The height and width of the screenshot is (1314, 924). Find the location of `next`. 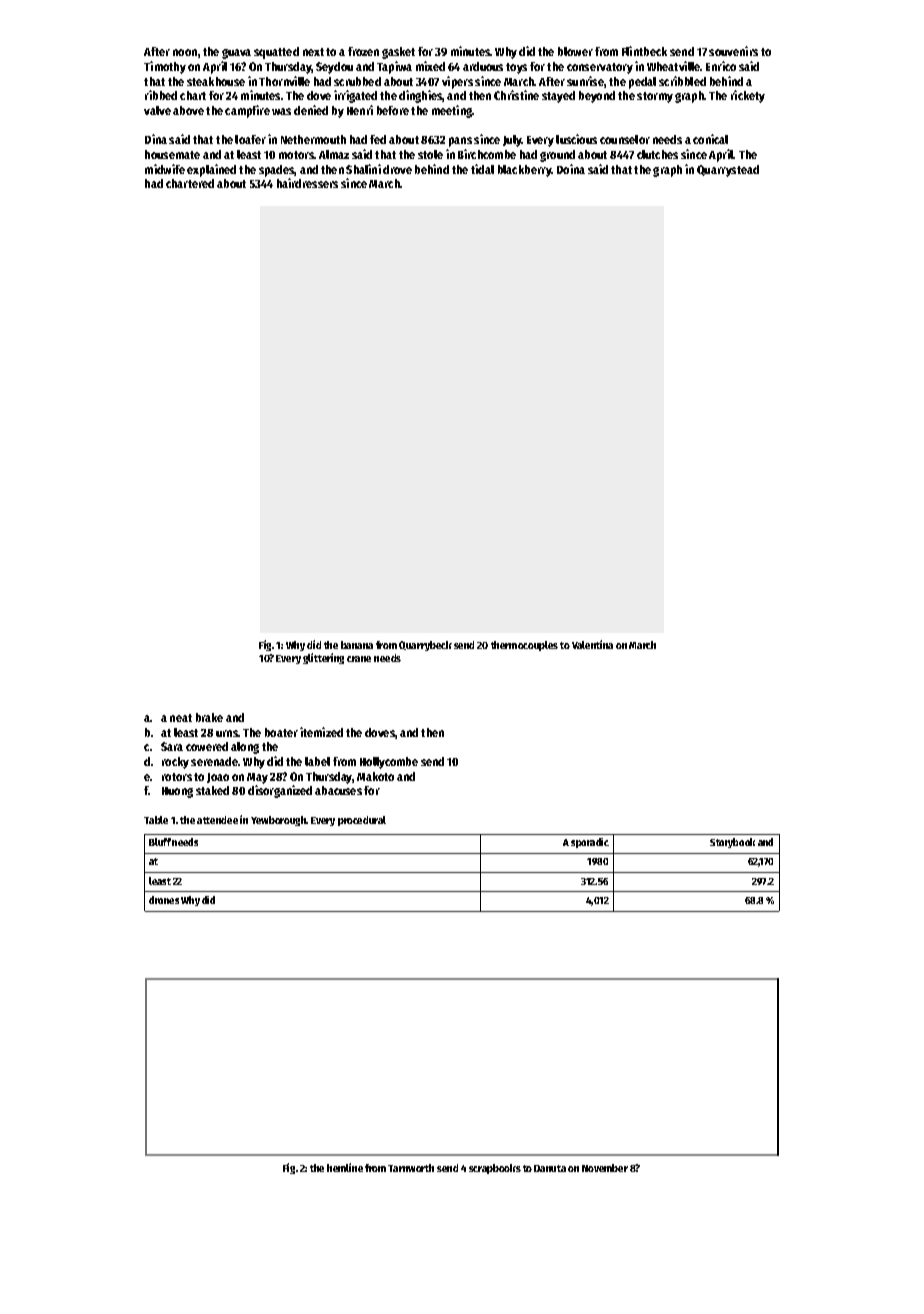

next is located at coordinates (313, 52).
